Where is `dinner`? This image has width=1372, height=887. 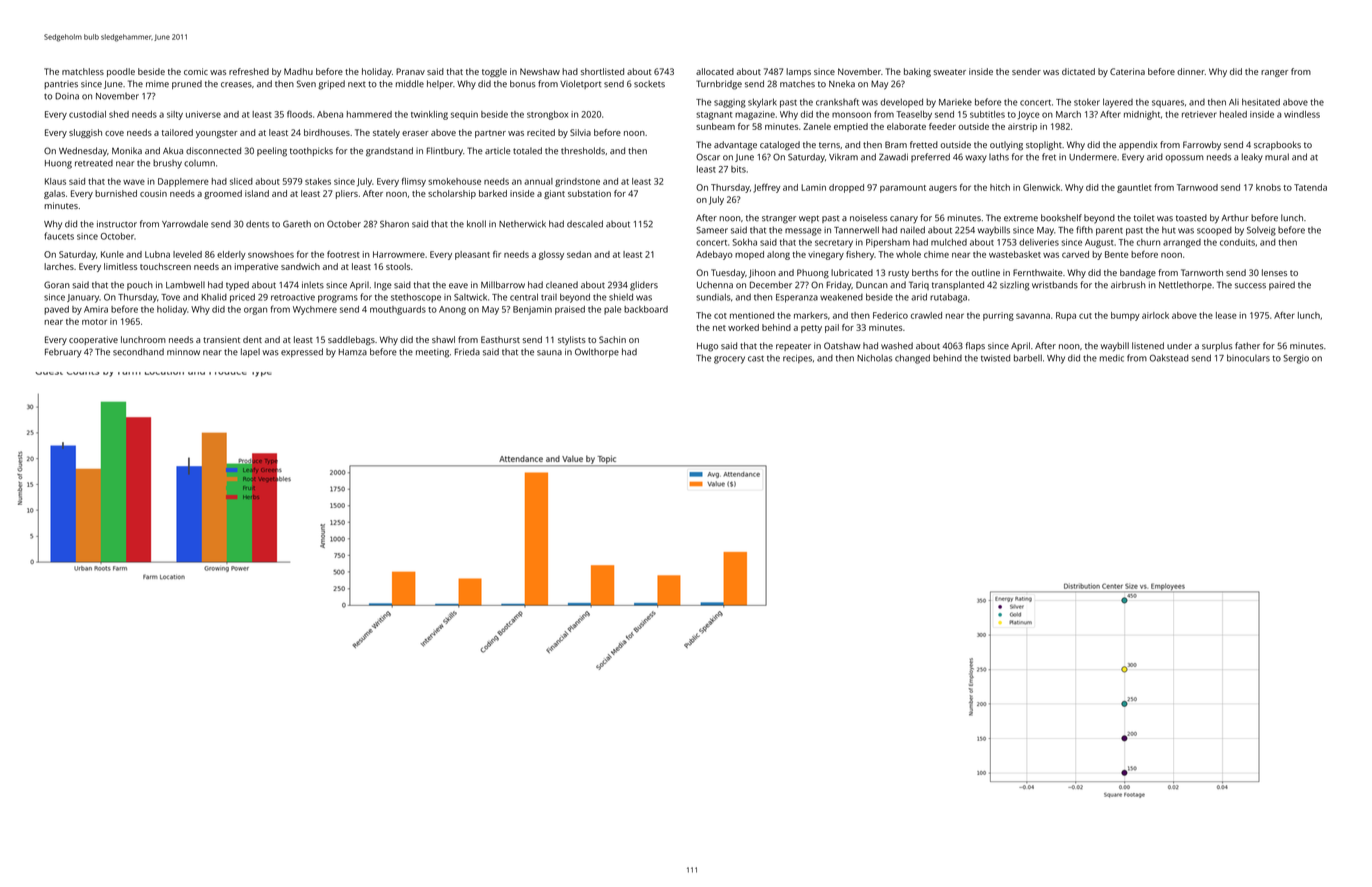 dinner is located at coordinates (1191, 71).
